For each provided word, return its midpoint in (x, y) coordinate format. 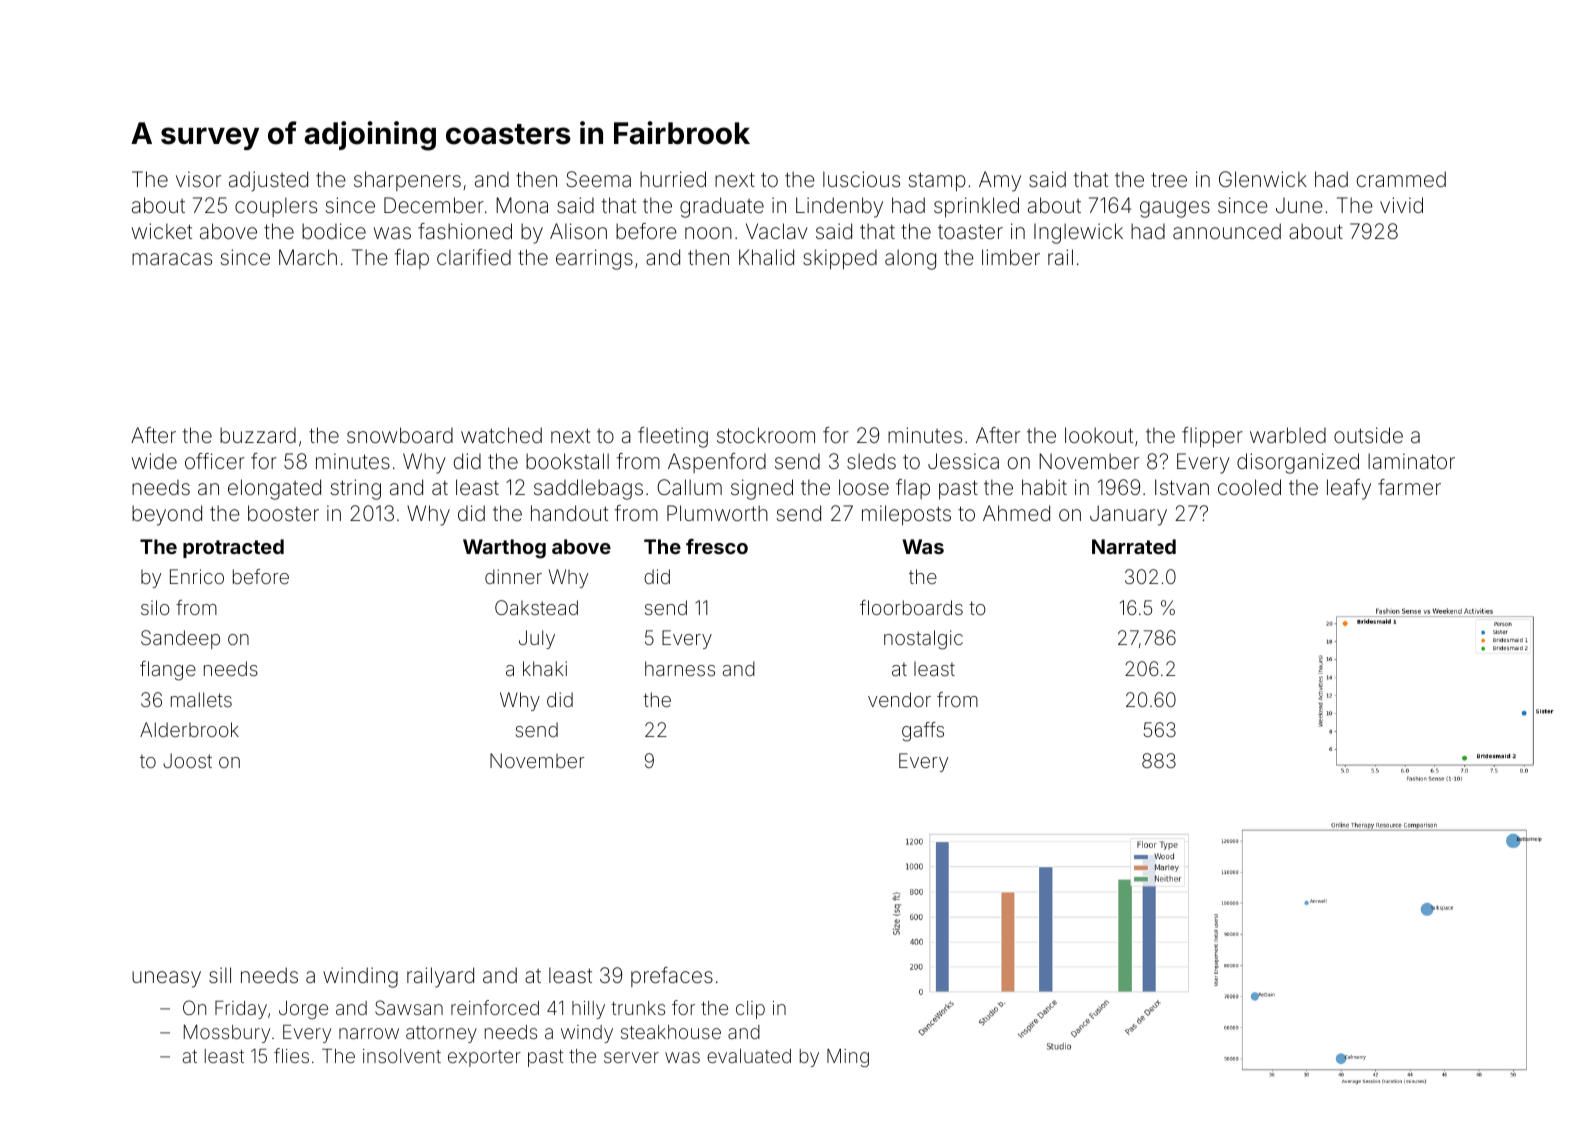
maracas (172, 259)
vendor (899, 699)
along (910, 259)
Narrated (1134, 546)
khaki (545, 668)
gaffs (923, 732)
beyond (167, 515)
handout (569, 513)
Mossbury (227, 1034)
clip (750, 1010)
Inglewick (1078, 233)
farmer (1409, 487)
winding (360, 977)
